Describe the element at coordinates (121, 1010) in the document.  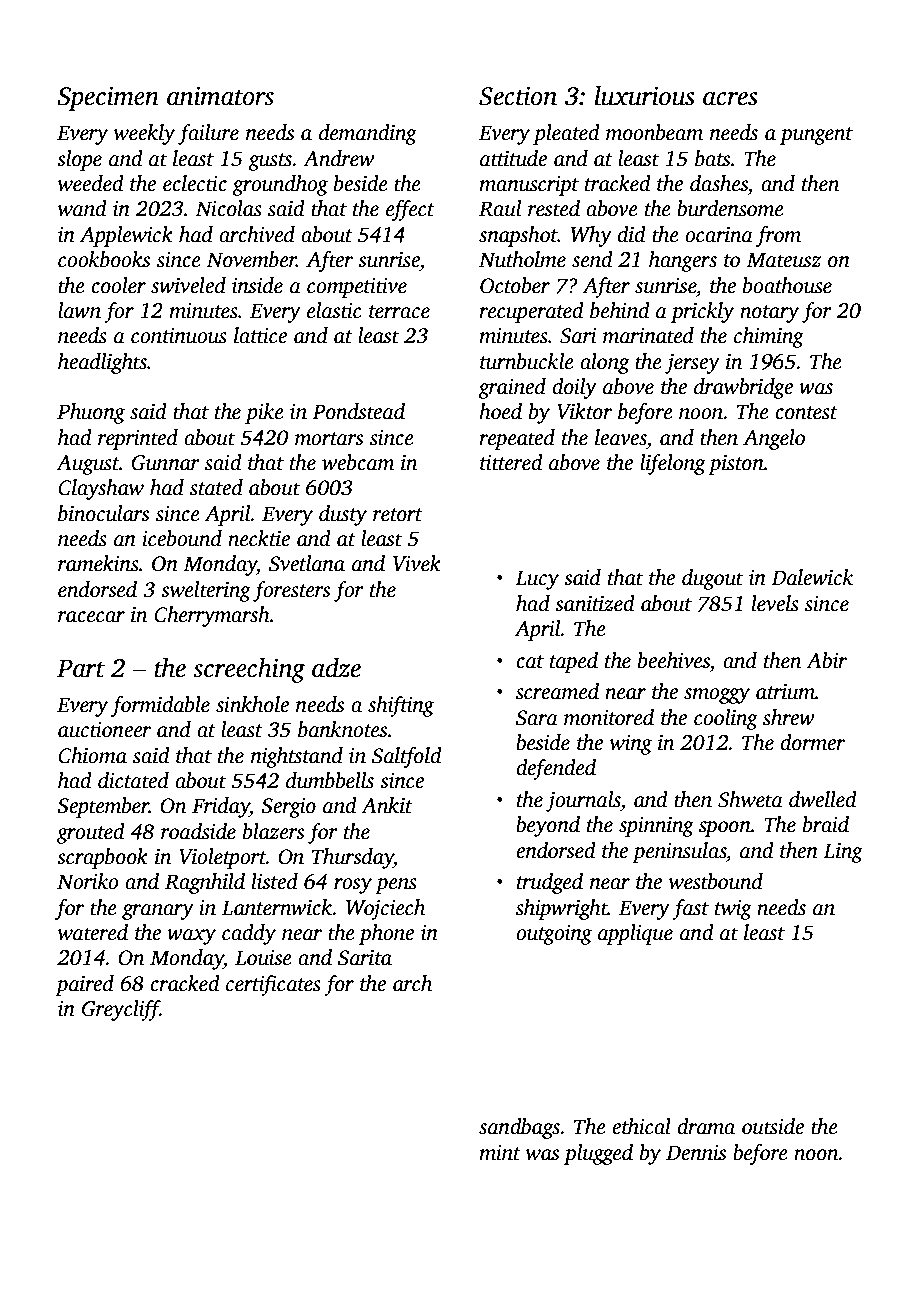
I see `Greycliff` at that location.
